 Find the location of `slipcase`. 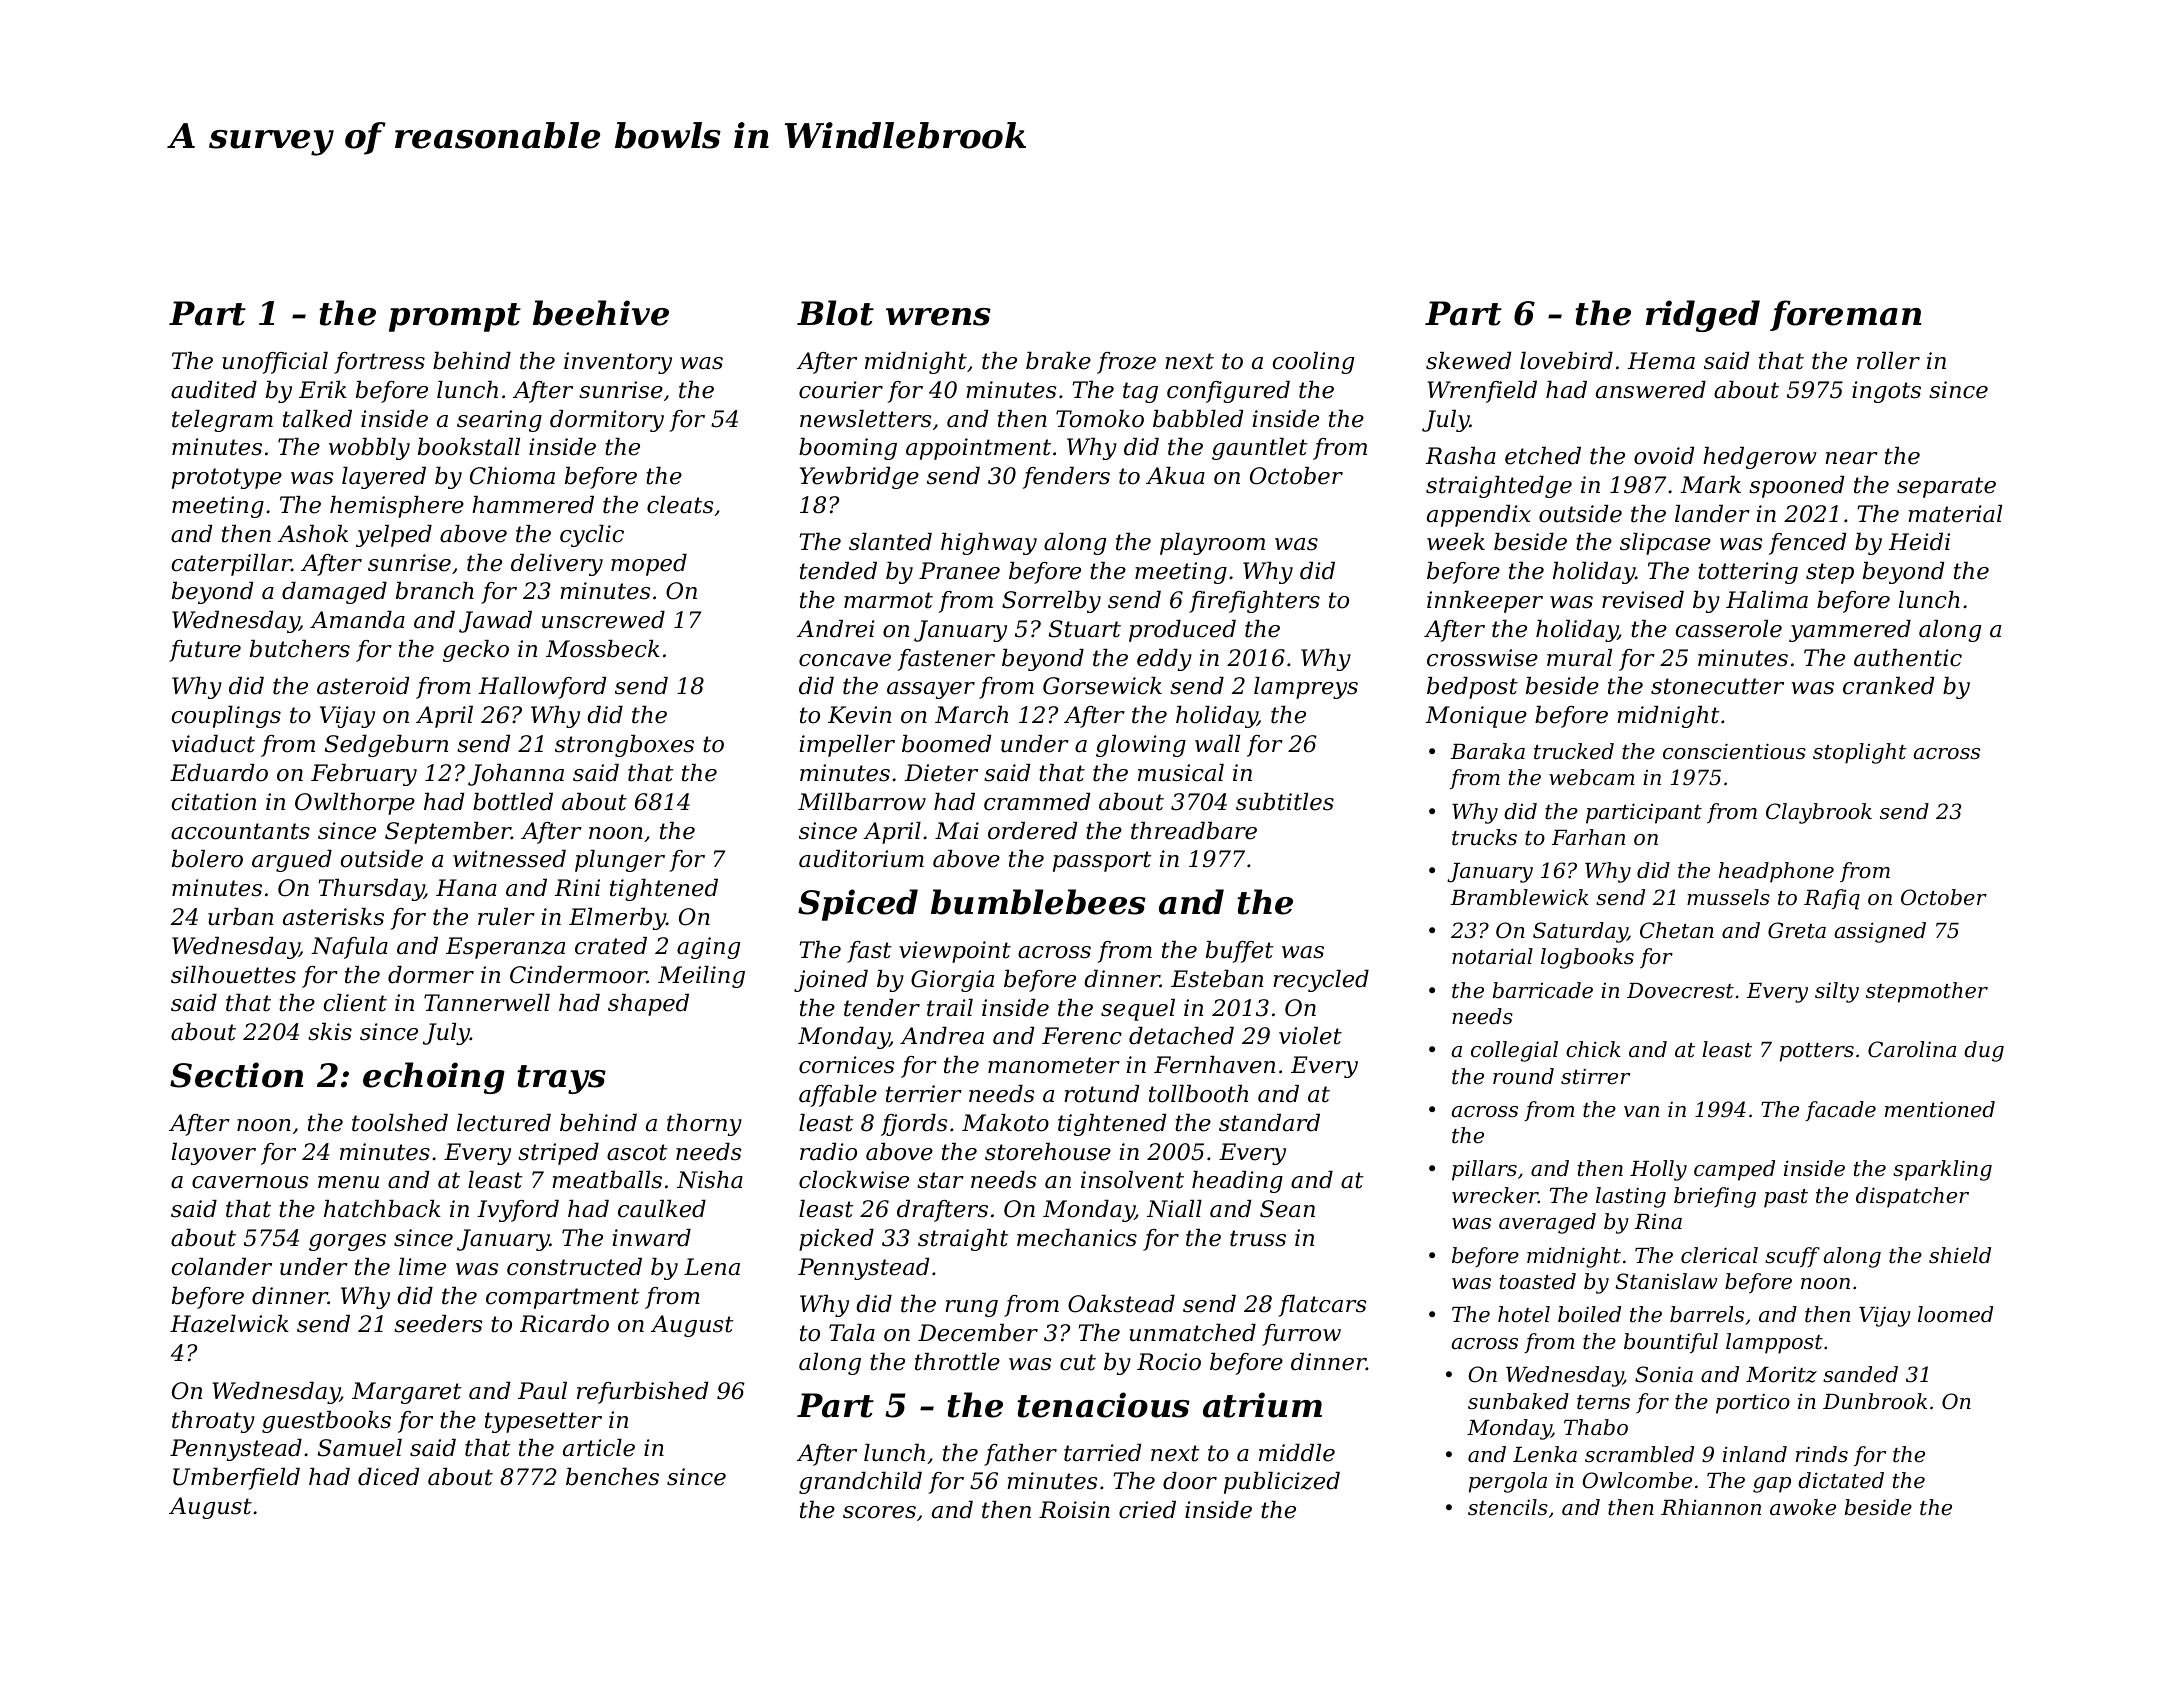

slipcase is located at coordinates (1665, 544).
